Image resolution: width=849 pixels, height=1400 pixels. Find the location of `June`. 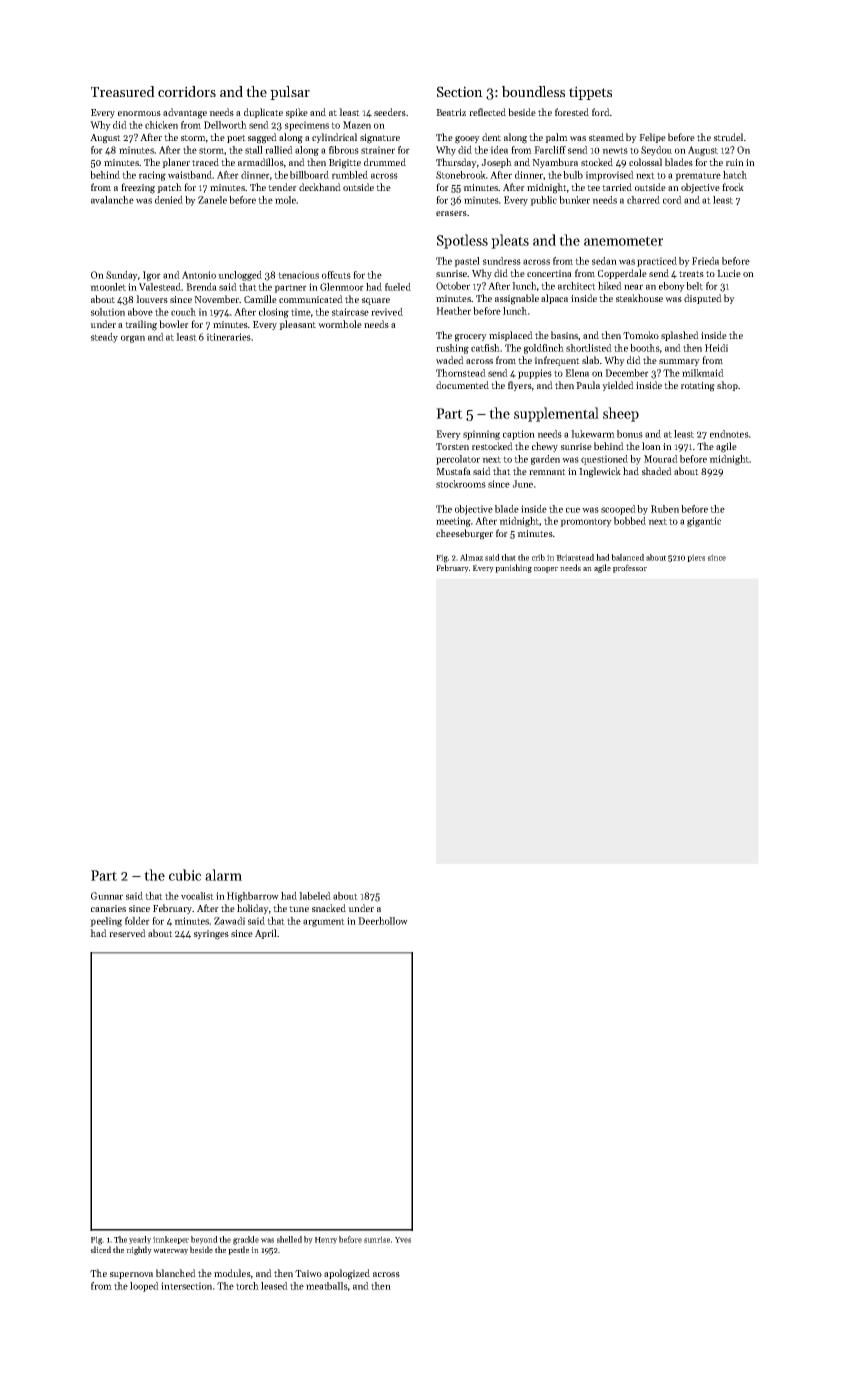

June is located at coordinates (522, 484).
